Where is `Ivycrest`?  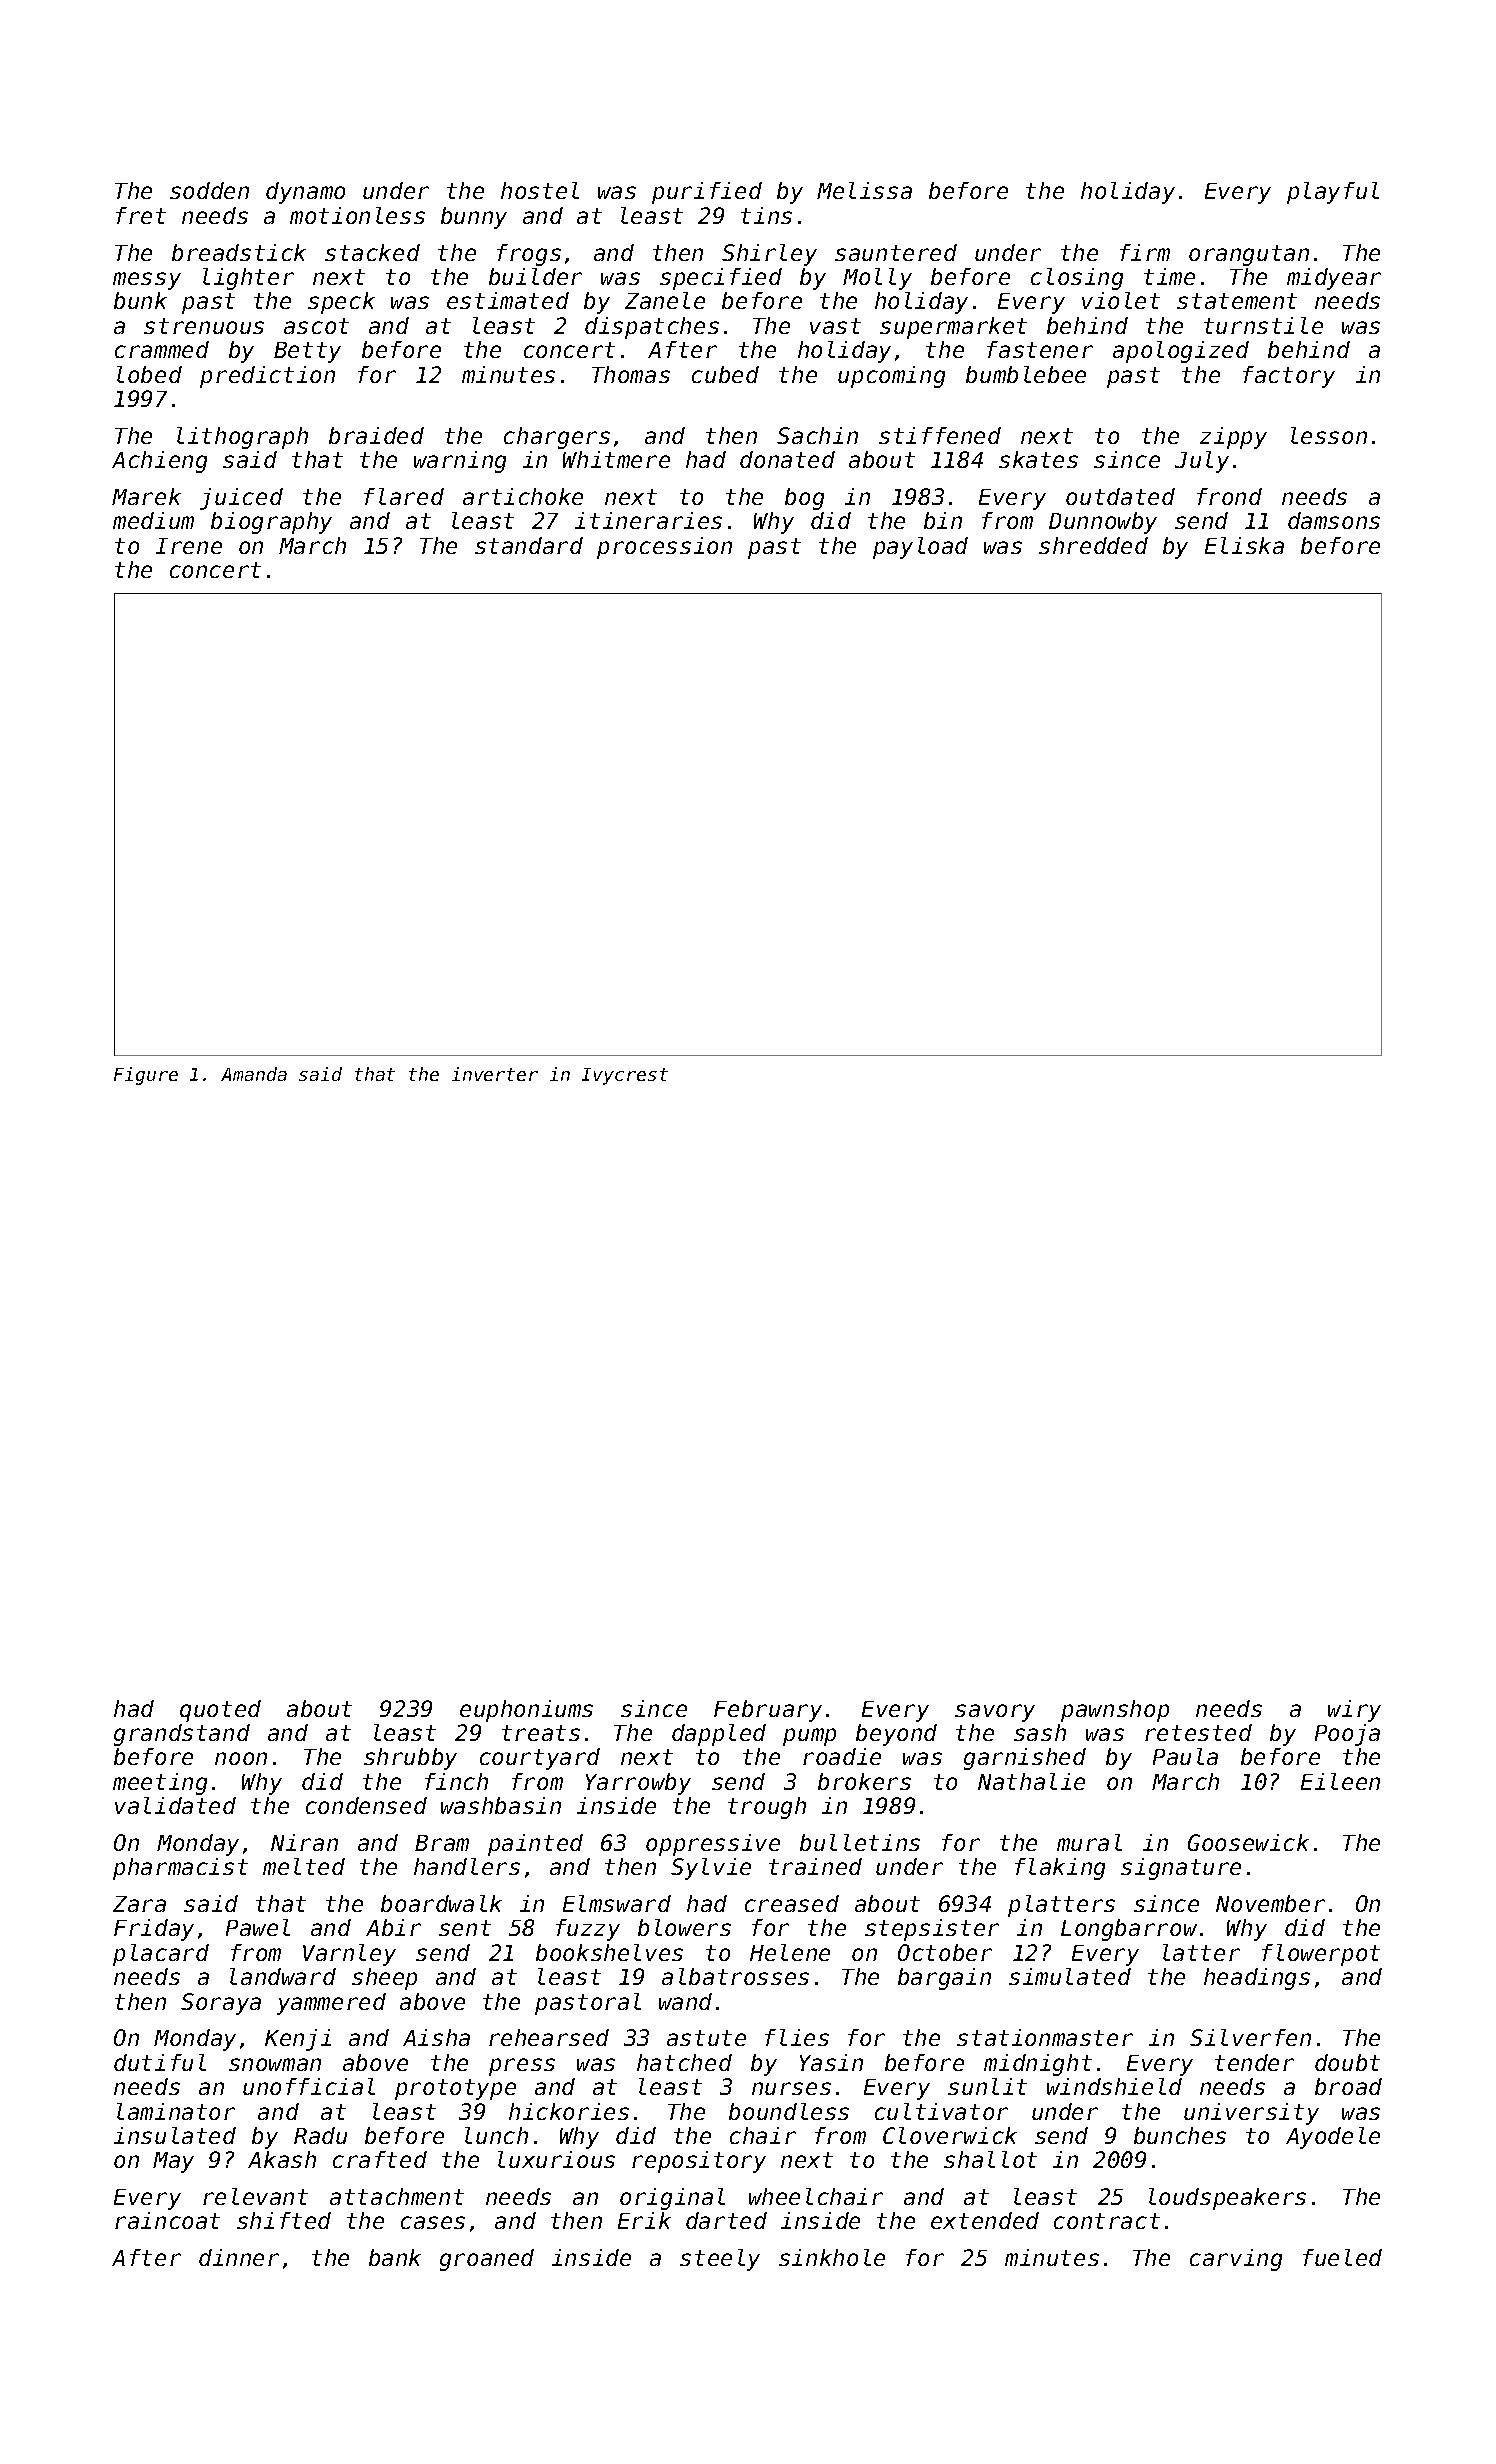
Ivycrest is located at coordinates (625, 1076).
